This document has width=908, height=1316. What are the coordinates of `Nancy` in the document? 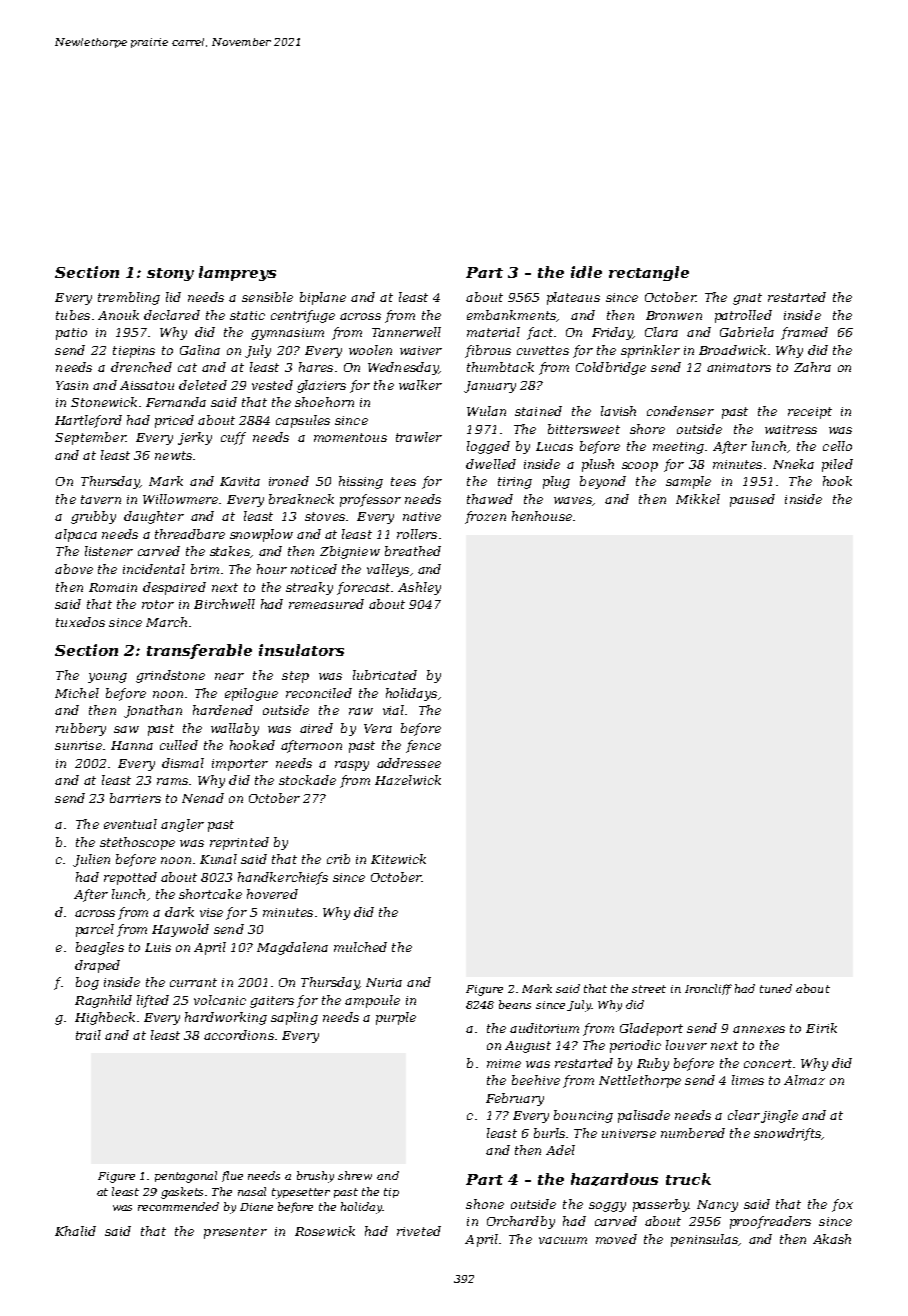 It's located at (717, 1206).
